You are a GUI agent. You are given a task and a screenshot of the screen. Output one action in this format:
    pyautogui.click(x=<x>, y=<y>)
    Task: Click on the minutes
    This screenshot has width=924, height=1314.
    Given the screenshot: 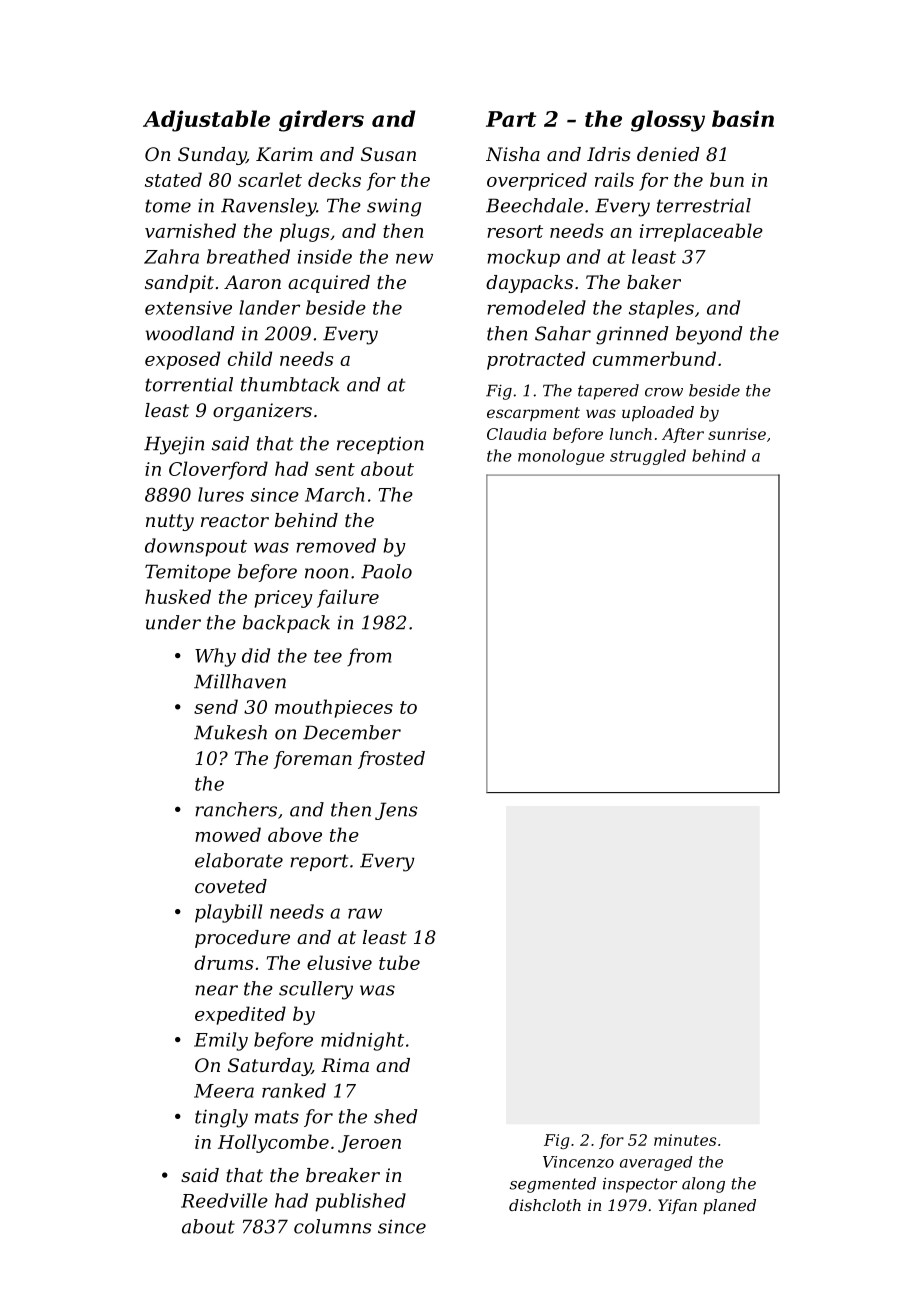 What is the action you would take?
    pyautogui.click(x=685, y=1140)
